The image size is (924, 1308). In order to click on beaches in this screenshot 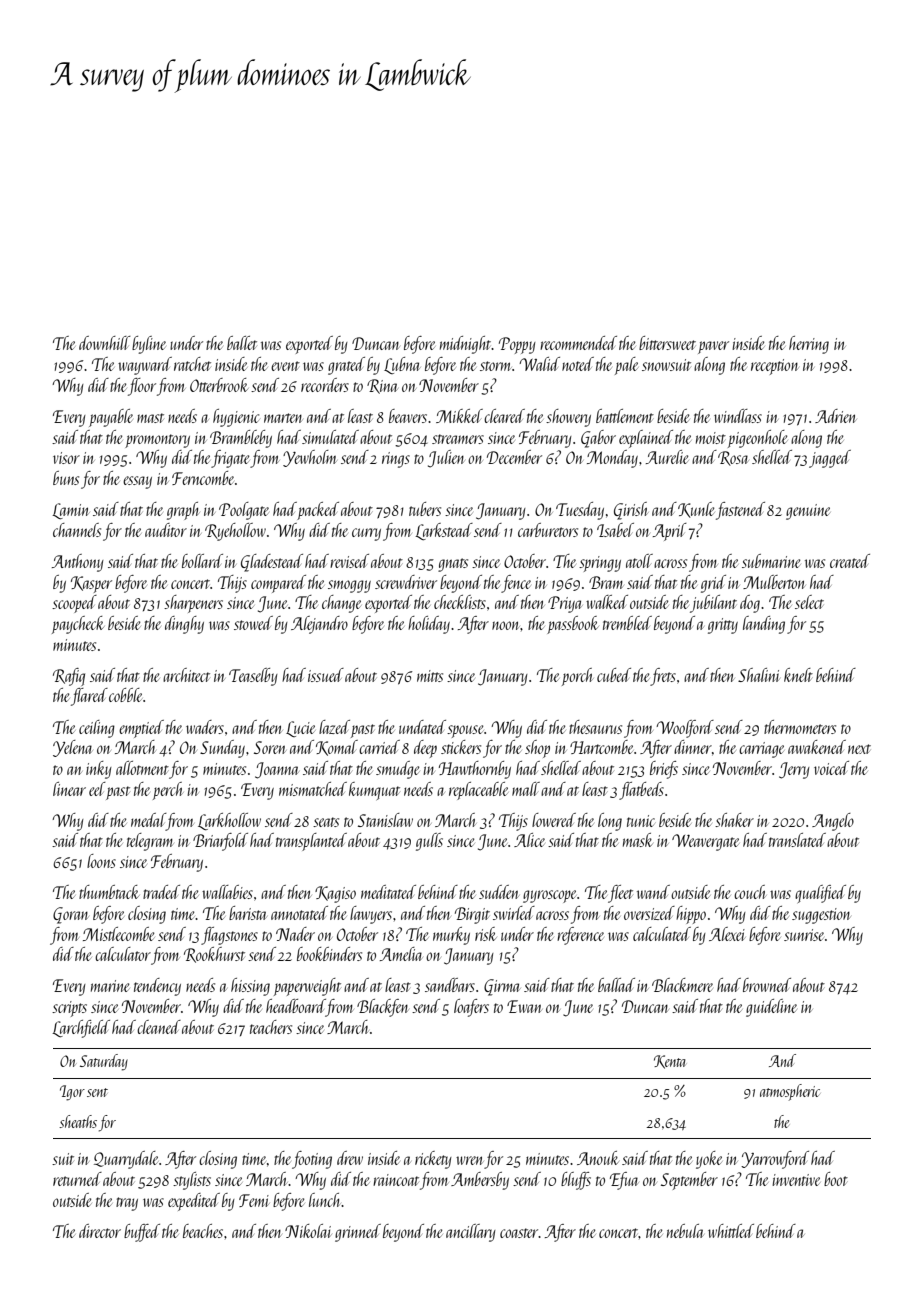, I will do `click(203, 1231)`.
